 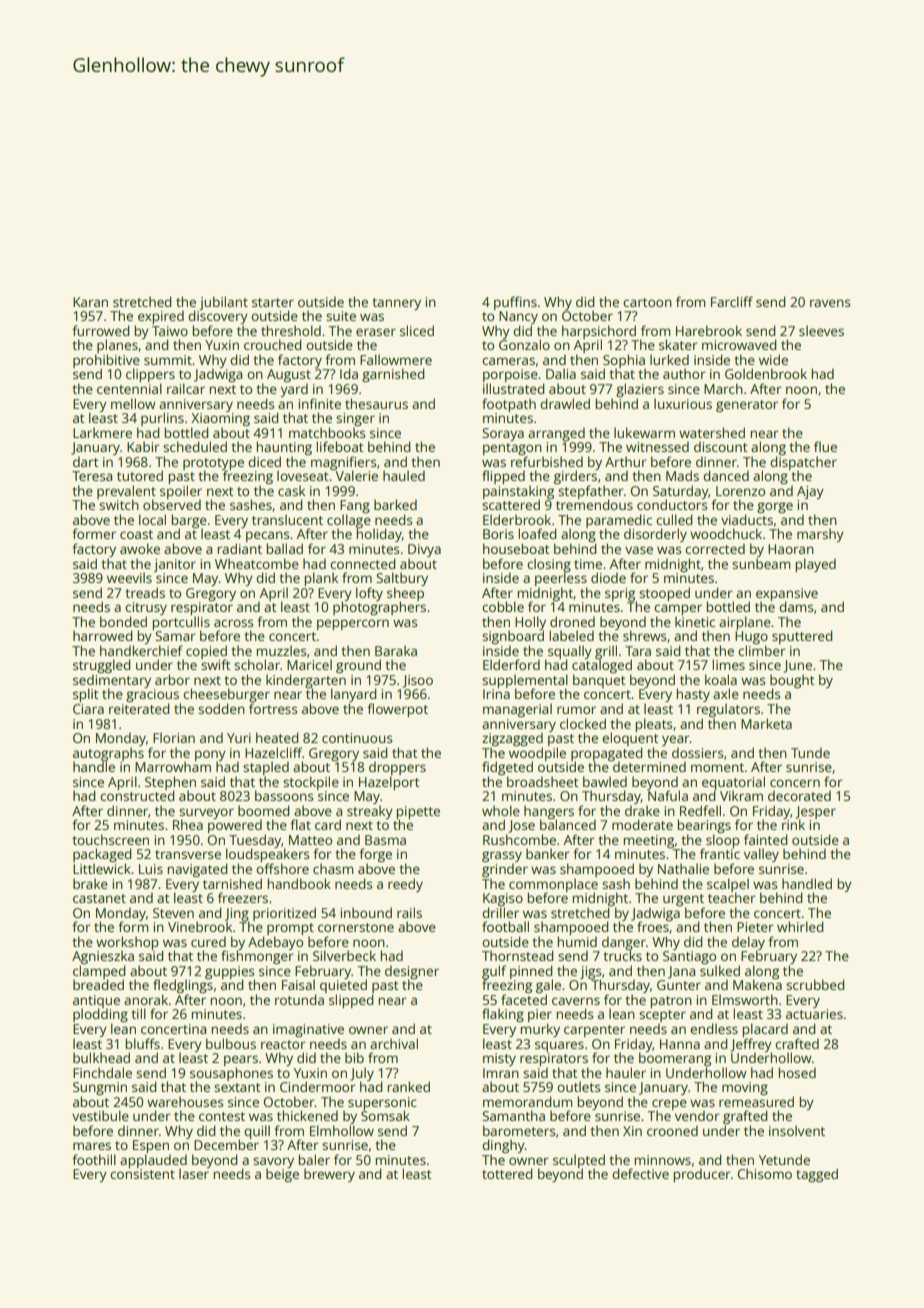 I want to click on plodding, so click(x=100, y=1015).
